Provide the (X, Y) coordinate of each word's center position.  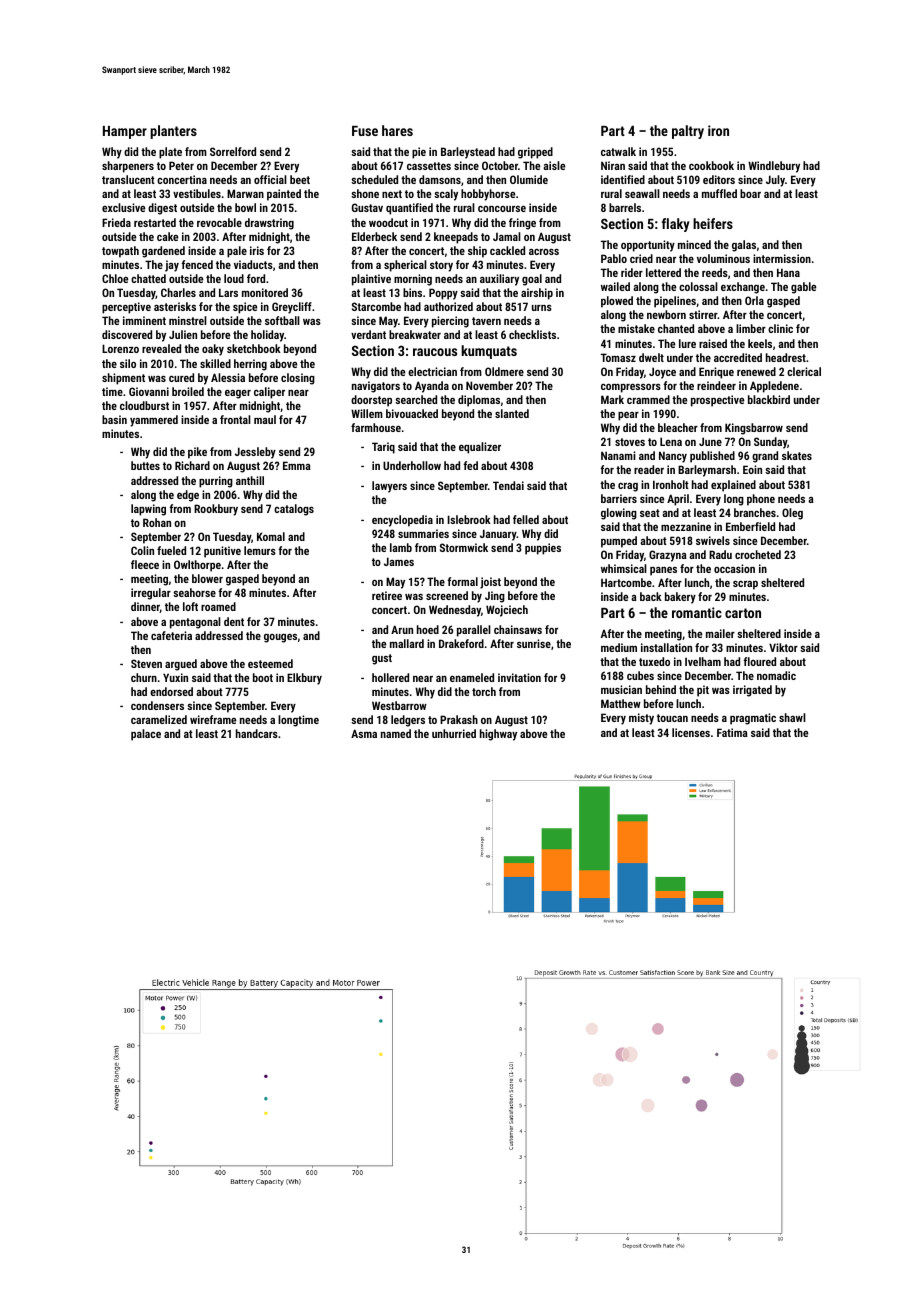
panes (663, 571)
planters (173, 132)
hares (397, 130)
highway (498, 735)
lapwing (148, 510)
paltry (688, 132)
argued (181, 665)
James (399, 561)
